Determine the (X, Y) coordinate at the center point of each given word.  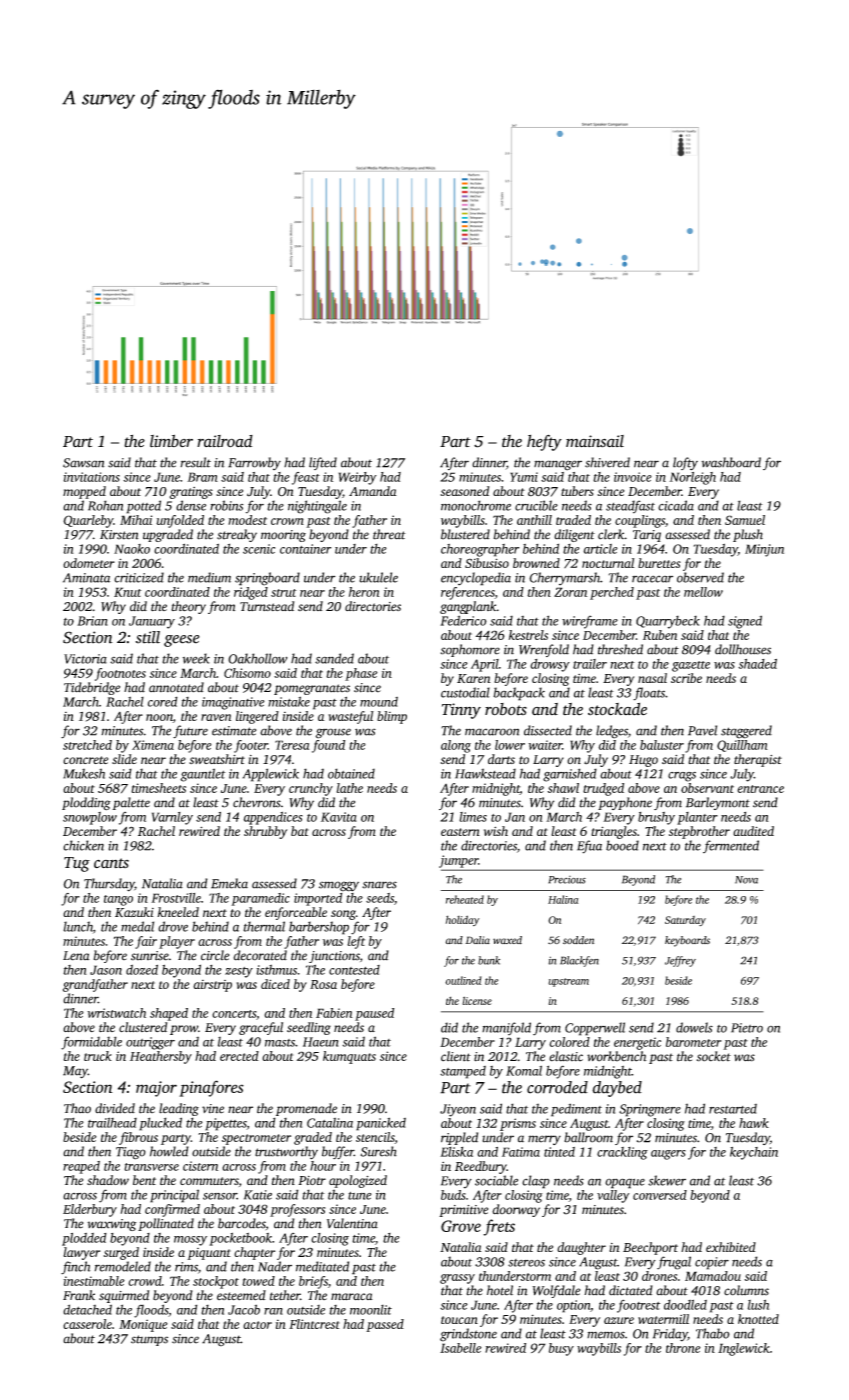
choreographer (480, 550)
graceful (261, 1028)
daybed (617, 1089)
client (456, 1056)
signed (745, 622)
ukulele (378, 577)
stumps (149, 1340)
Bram (202, 477)
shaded (757, 664)
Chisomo (247, 673)
